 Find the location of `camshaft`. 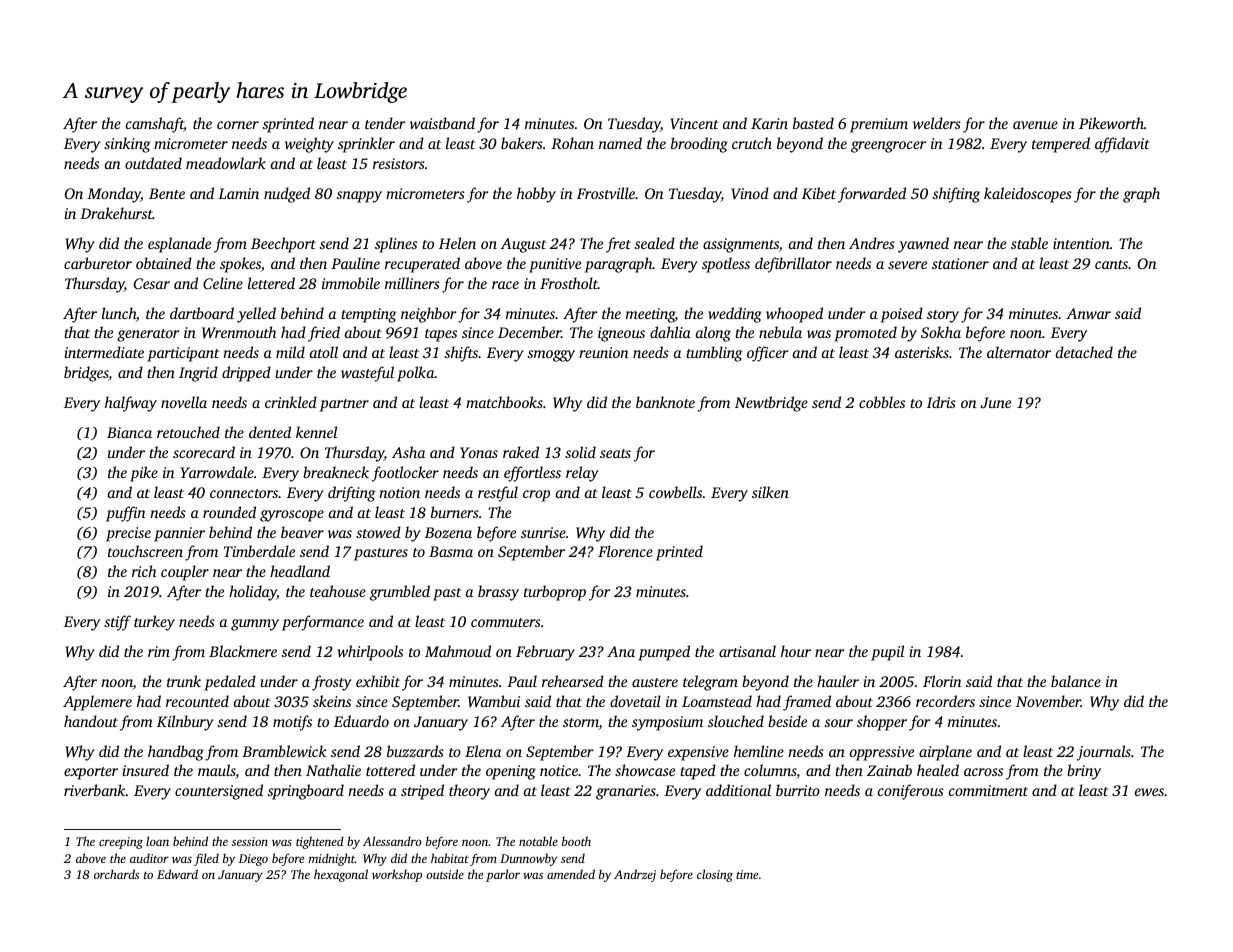

camshaft is located at coordinates (155, 125).
